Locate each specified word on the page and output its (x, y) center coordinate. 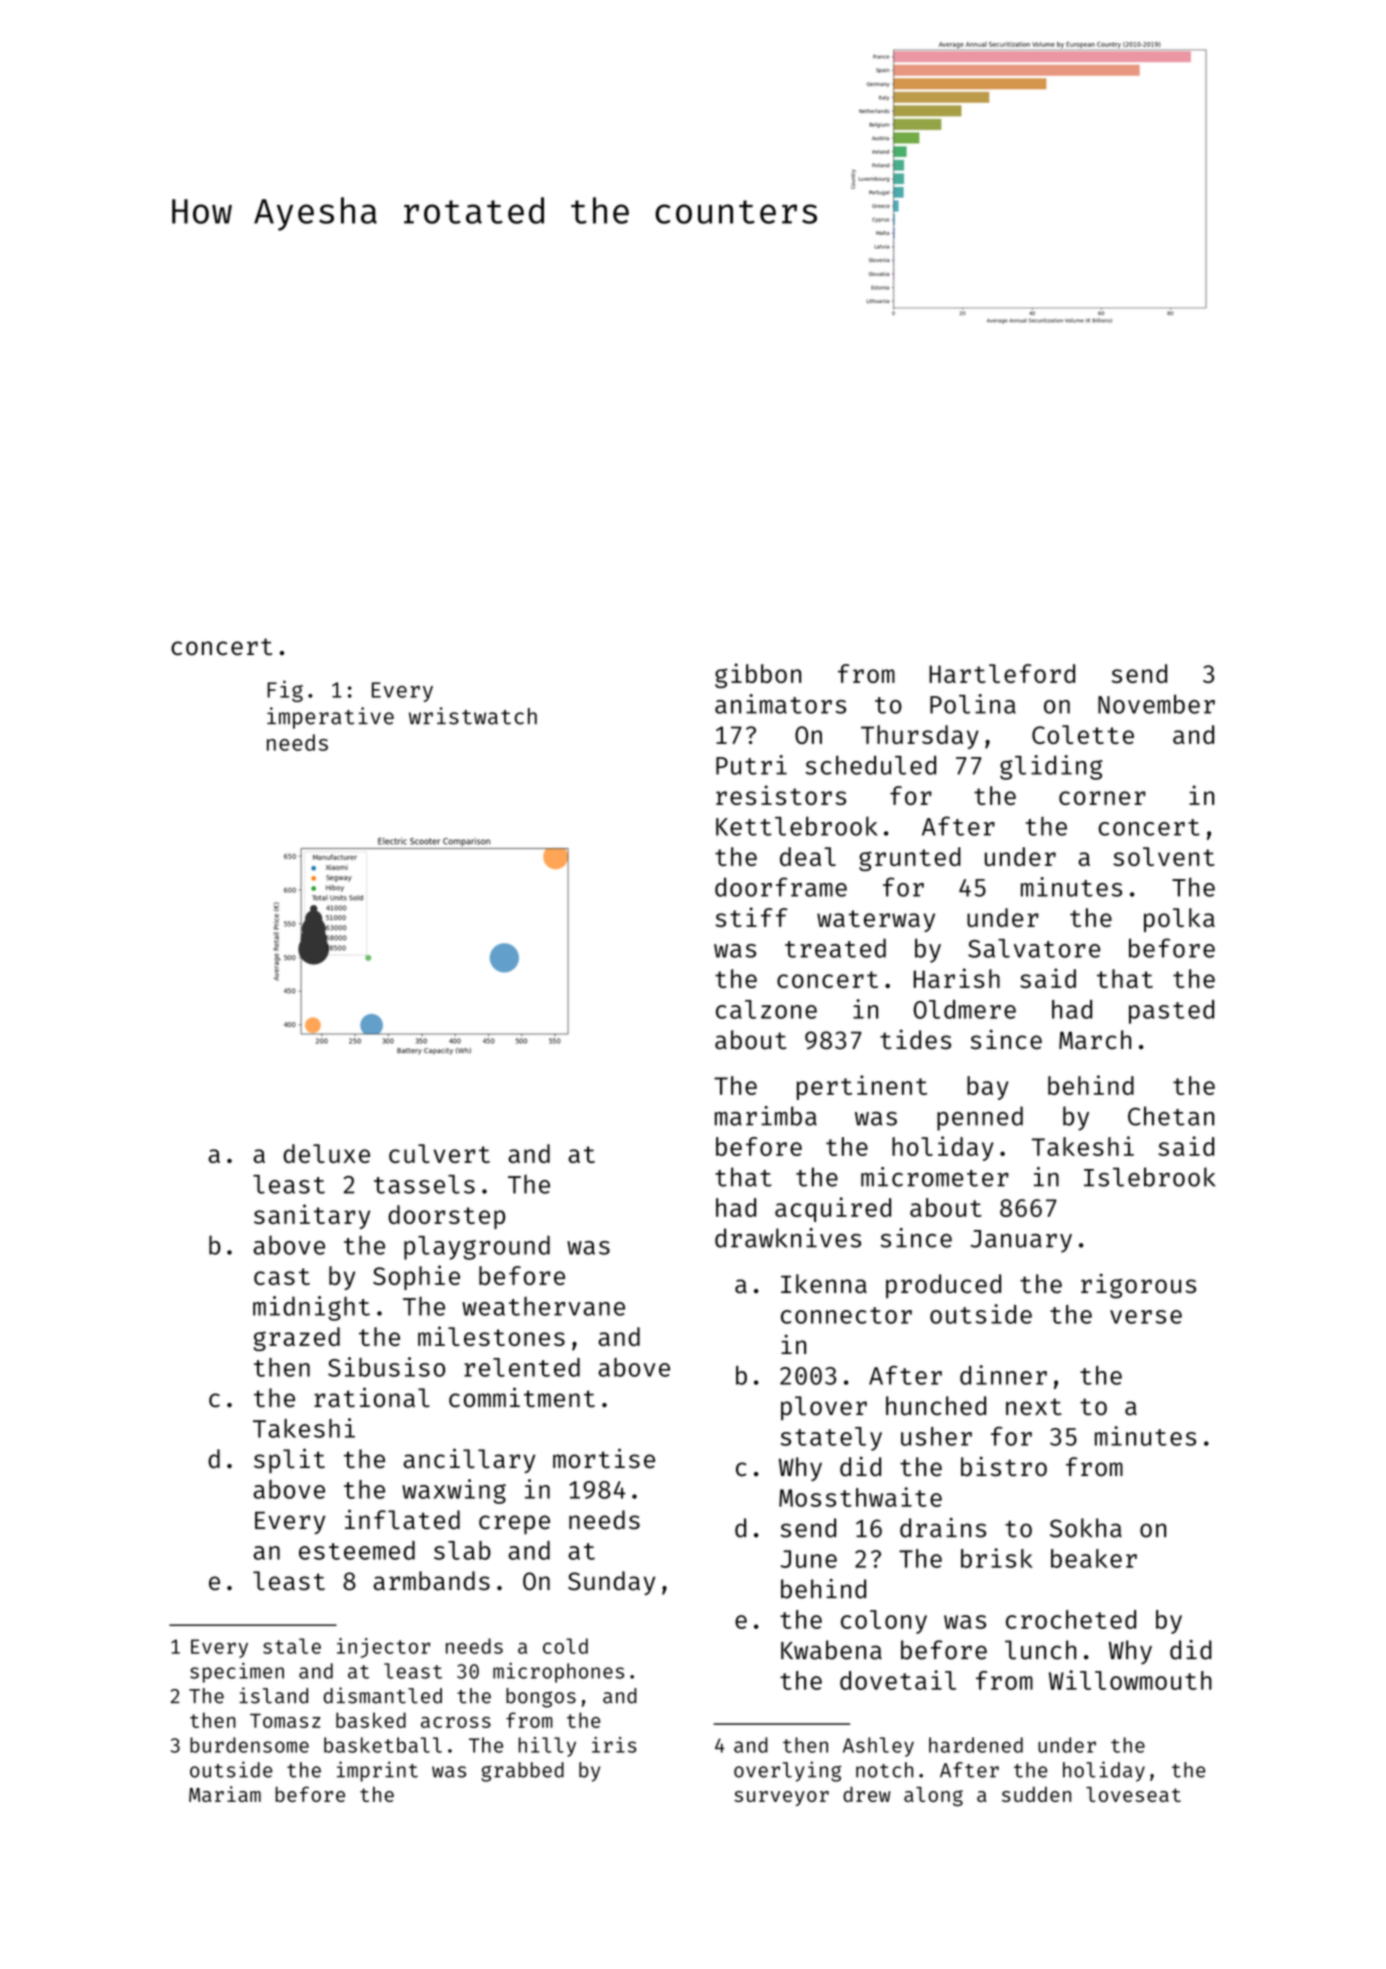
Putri (751, 765)
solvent (1164, 856)
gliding (1051, 767)
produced (943, 1286)
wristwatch (473, 716)
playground (477, 1247)
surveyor (781, 1798)
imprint (377, 1771)
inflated (402, 1519)
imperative (330, 718)
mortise (604, 1458)
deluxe (326, 1153)
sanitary (312, 1216)
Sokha (1086, 1528)
